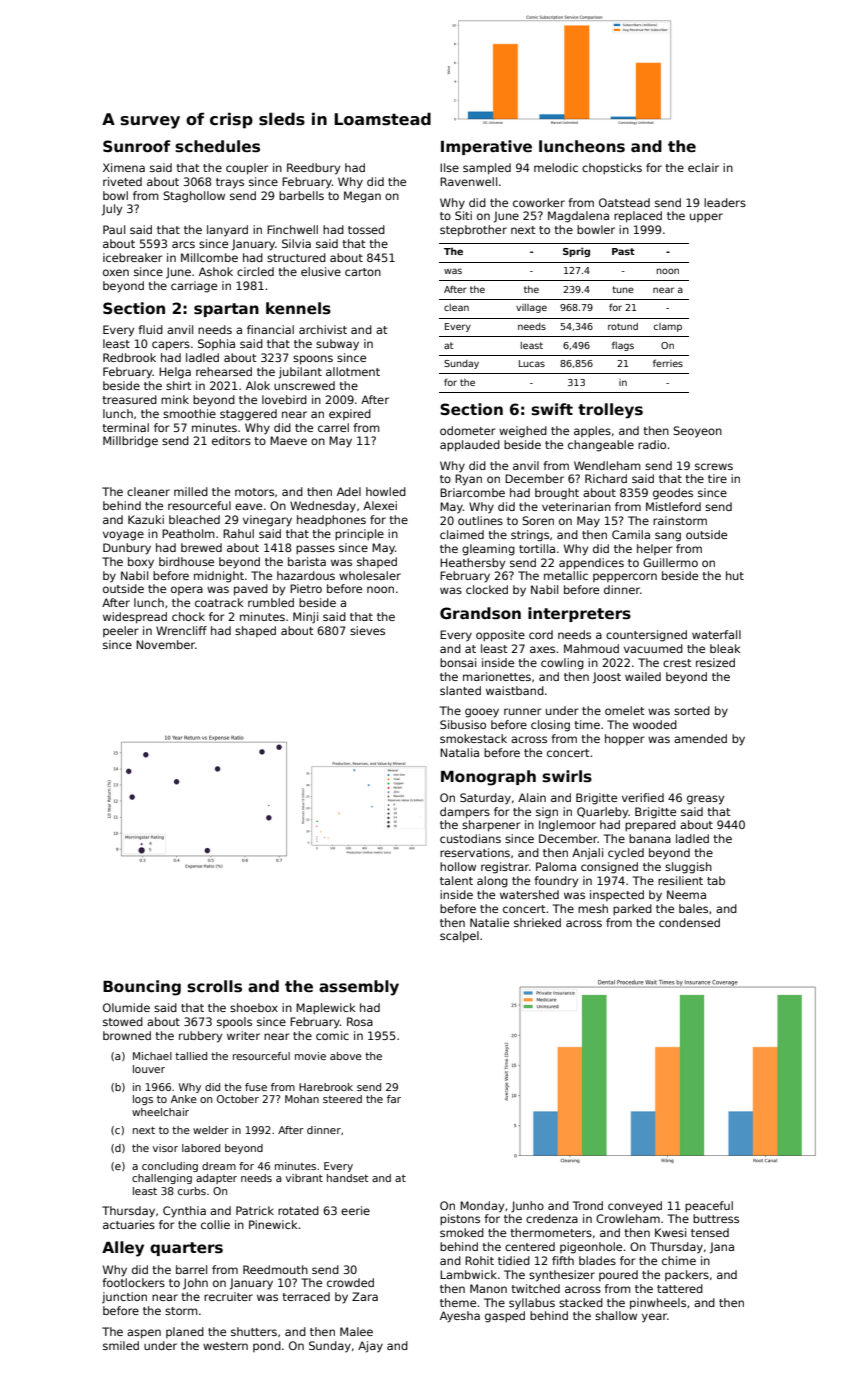 The image size is (849, 1400). I want to click on Megan, so click(362, 197).
